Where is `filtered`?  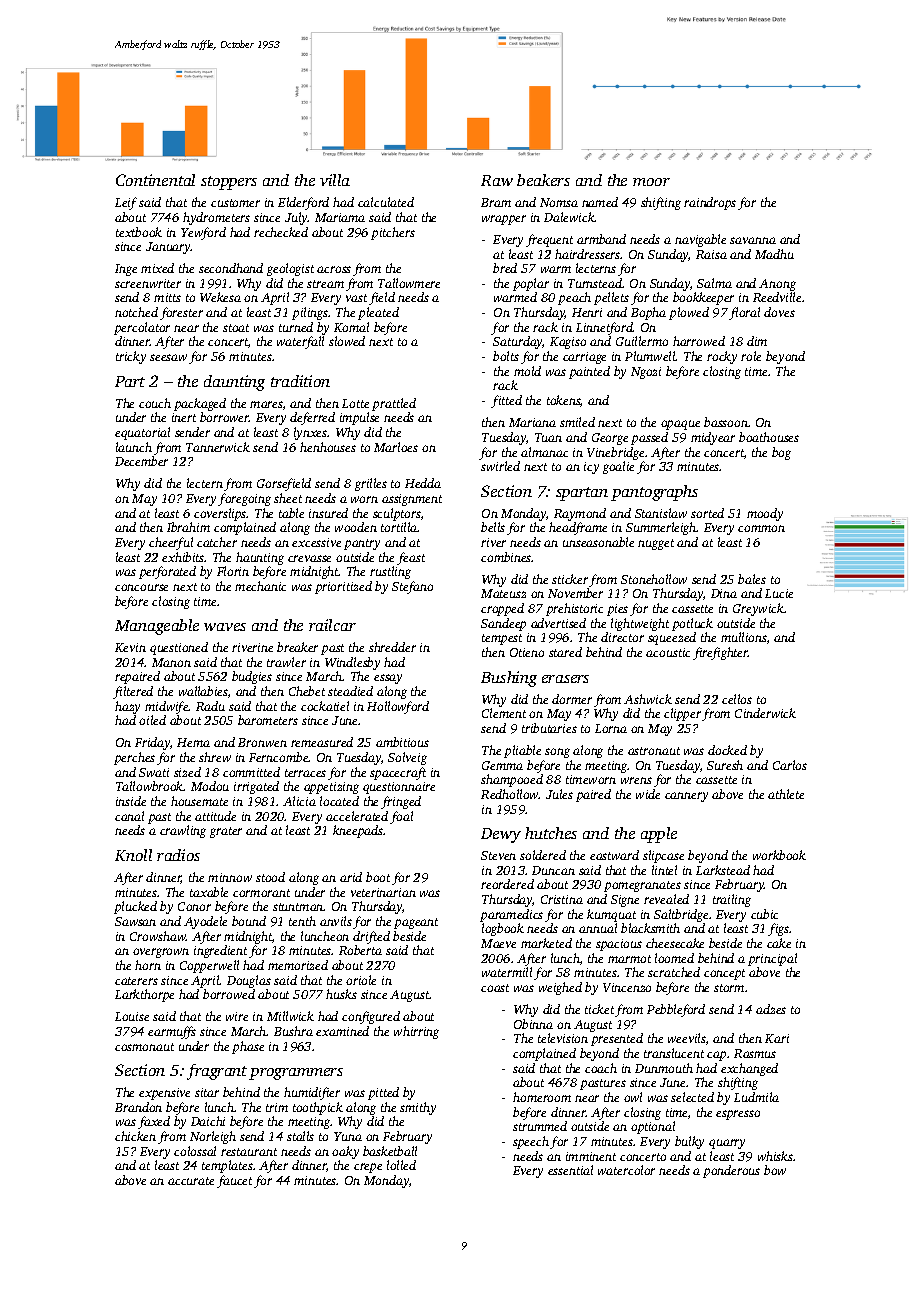 filtered is located at coordinates (133, 692).
